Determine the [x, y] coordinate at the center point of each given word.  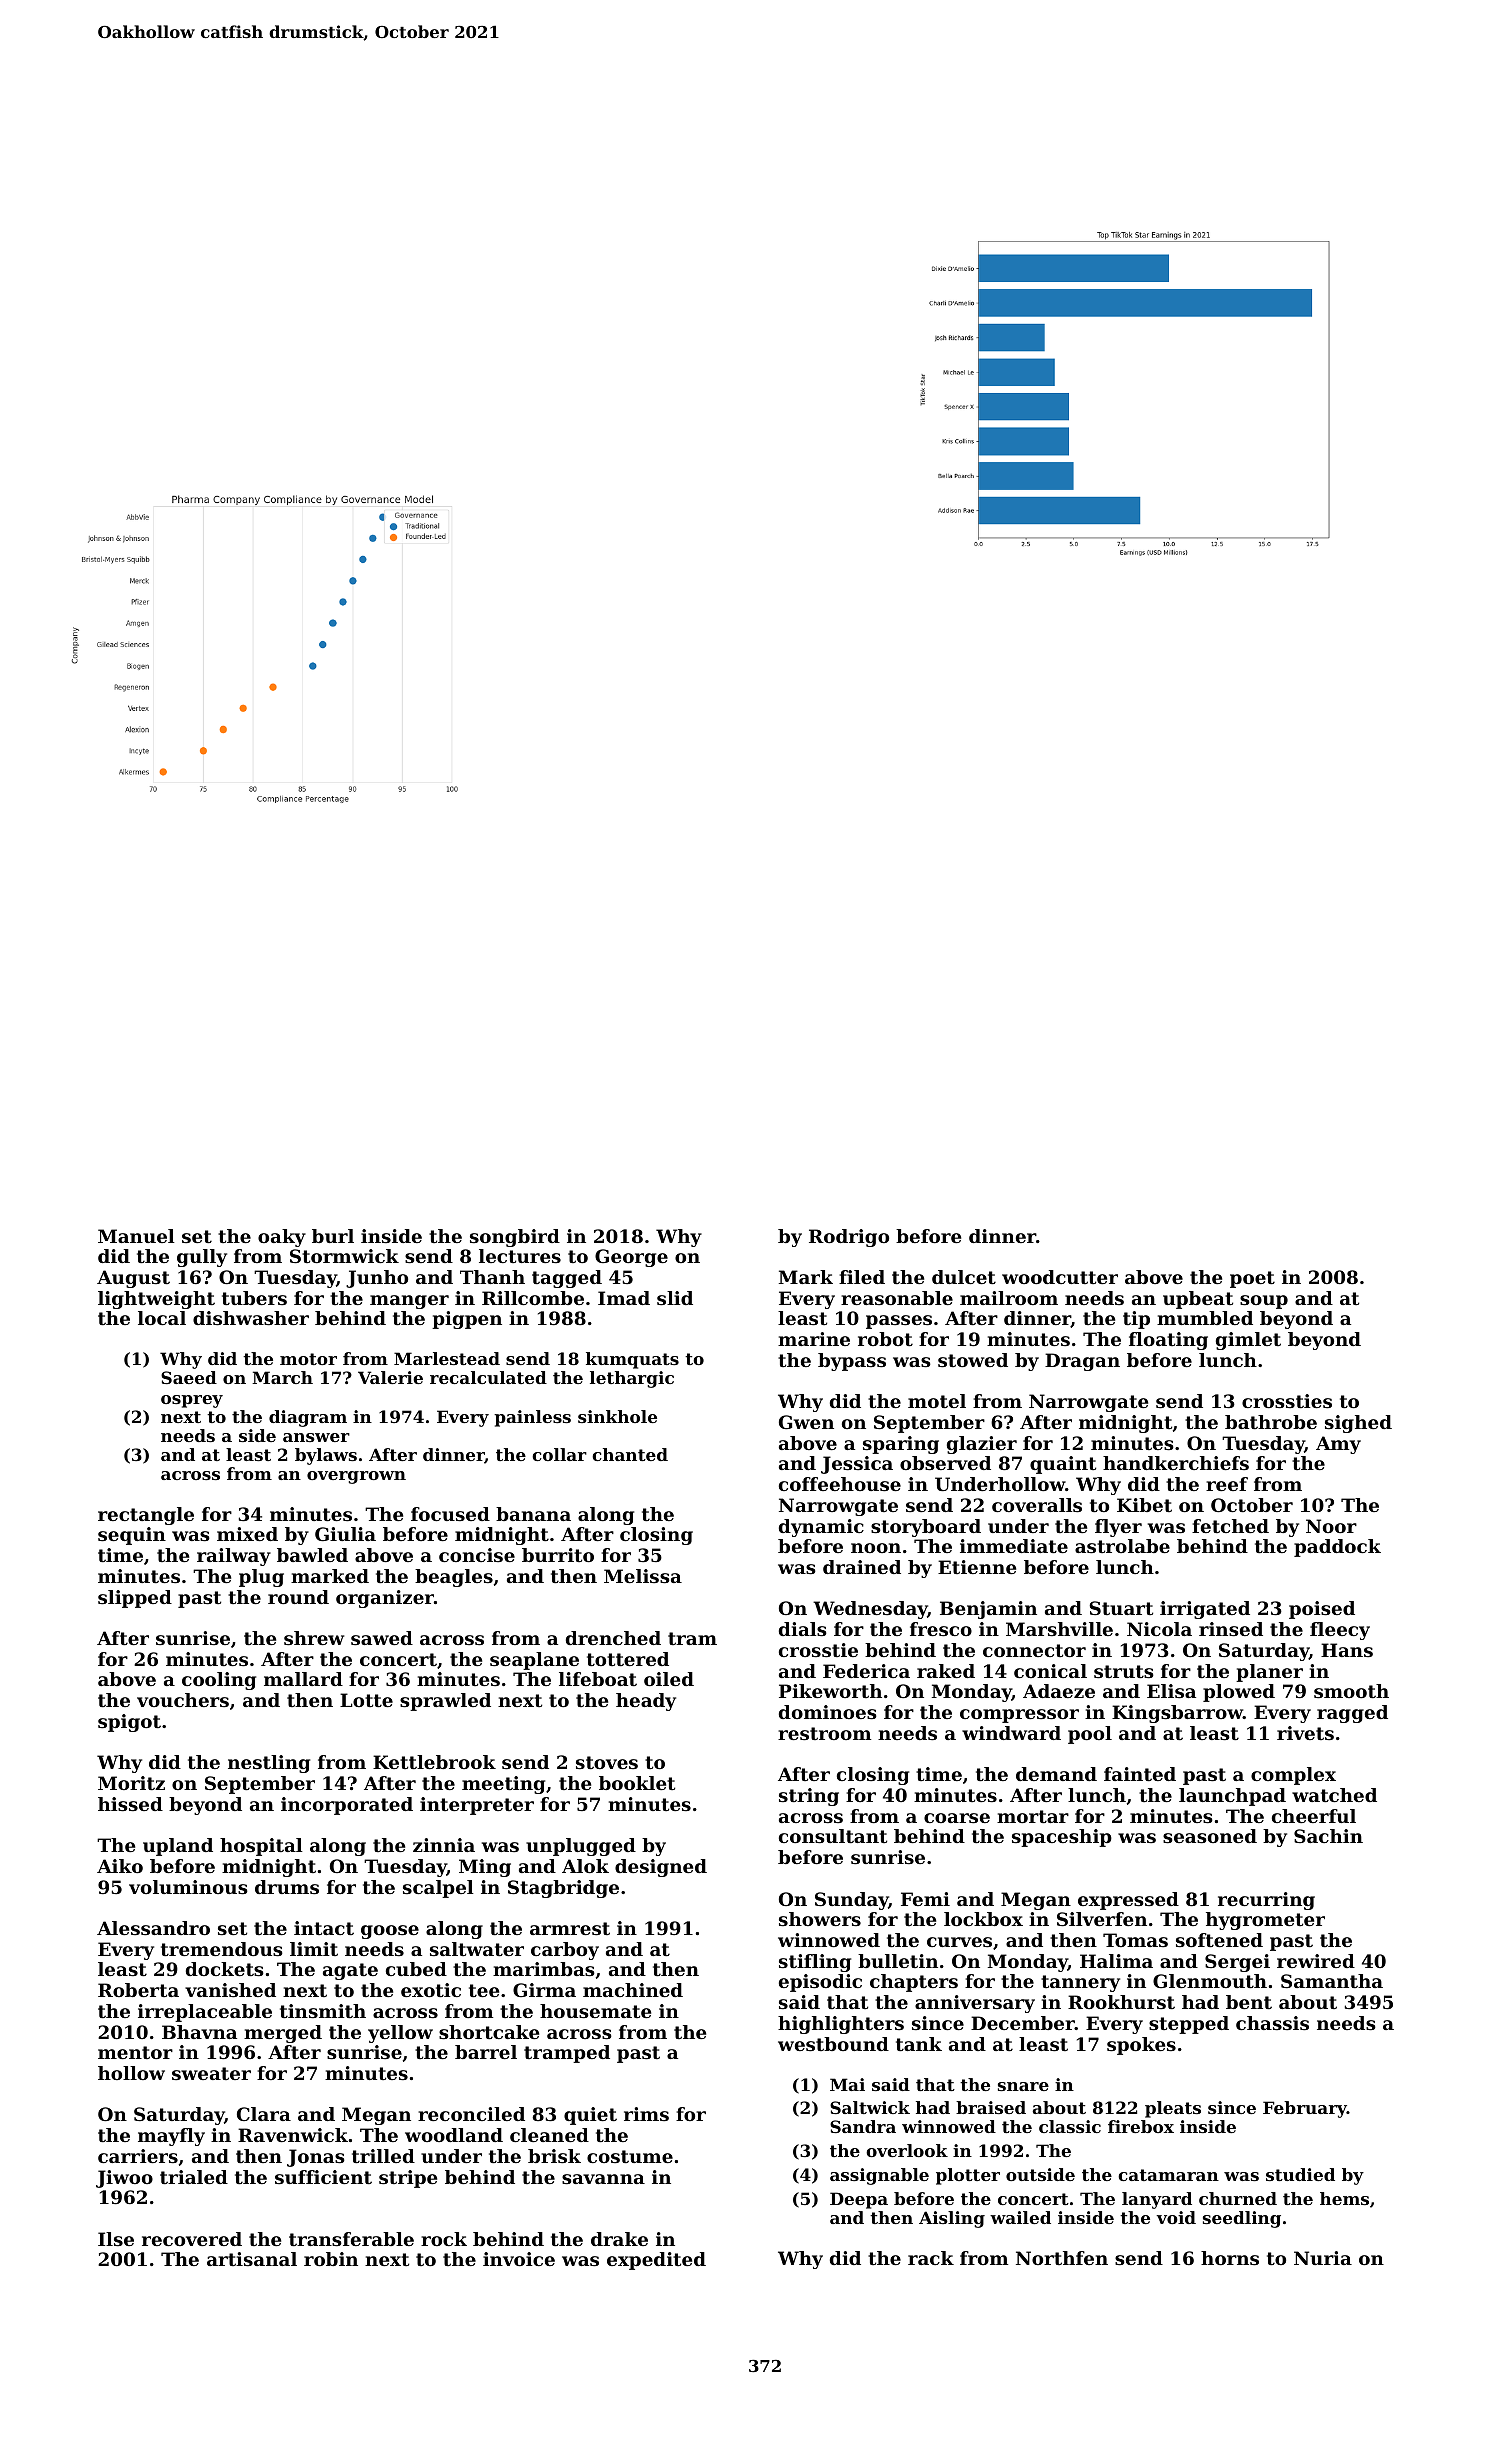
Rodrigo [849, 1238]
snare [1023, 2086]
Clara [264, 2114]
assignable [879, 2176]
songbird [515, 1238]
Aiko [120, 1866]
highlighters [841, 2025]
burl [333, 1236]
